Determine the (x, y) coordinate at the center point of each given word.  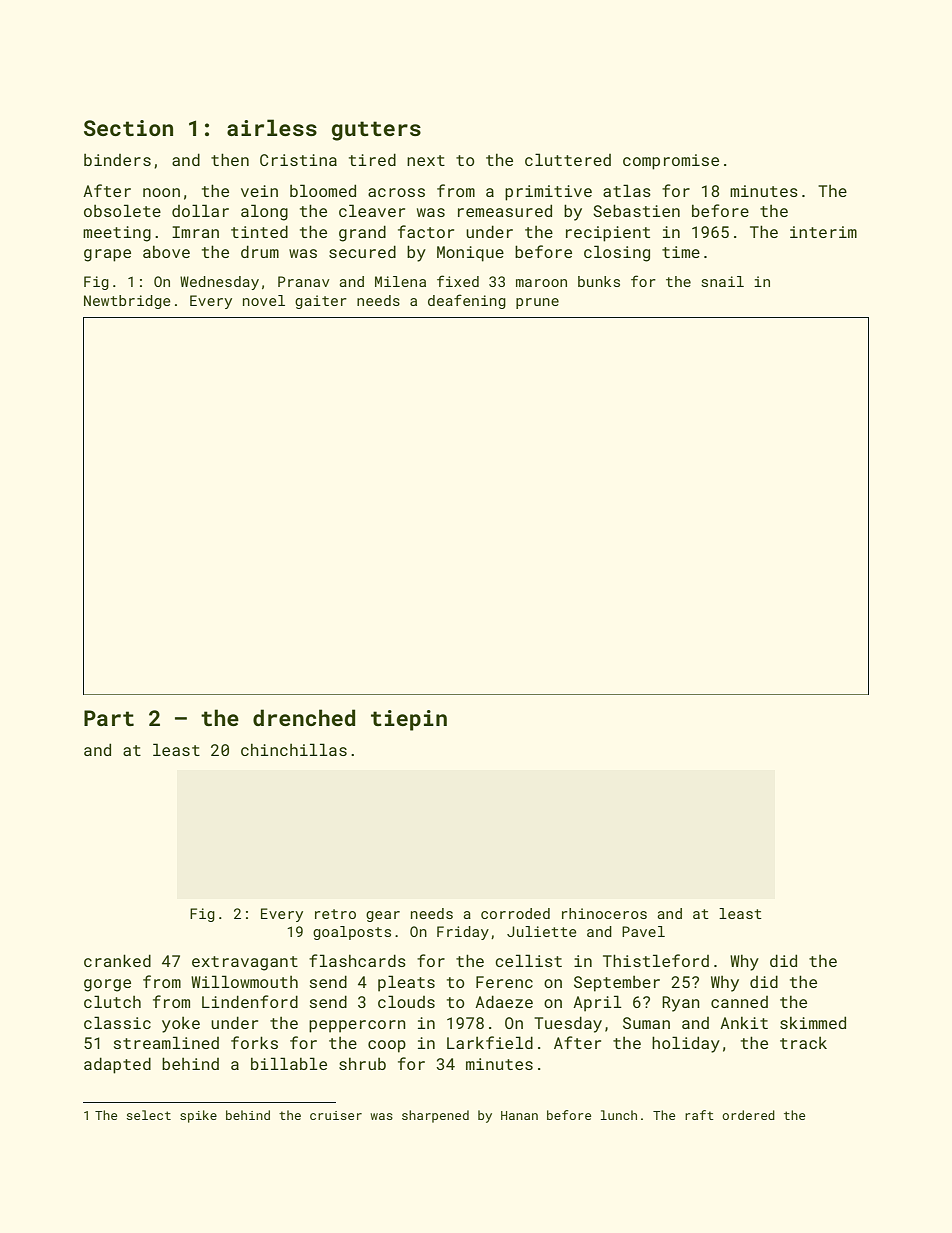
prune (537, 303)
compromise (671, 162)
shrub (362, 1064)
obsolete (122, 210)
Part (109, 718)
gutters (376, 131)
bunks (599, 281)
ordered (748, 1115)
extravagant (245, 963)
